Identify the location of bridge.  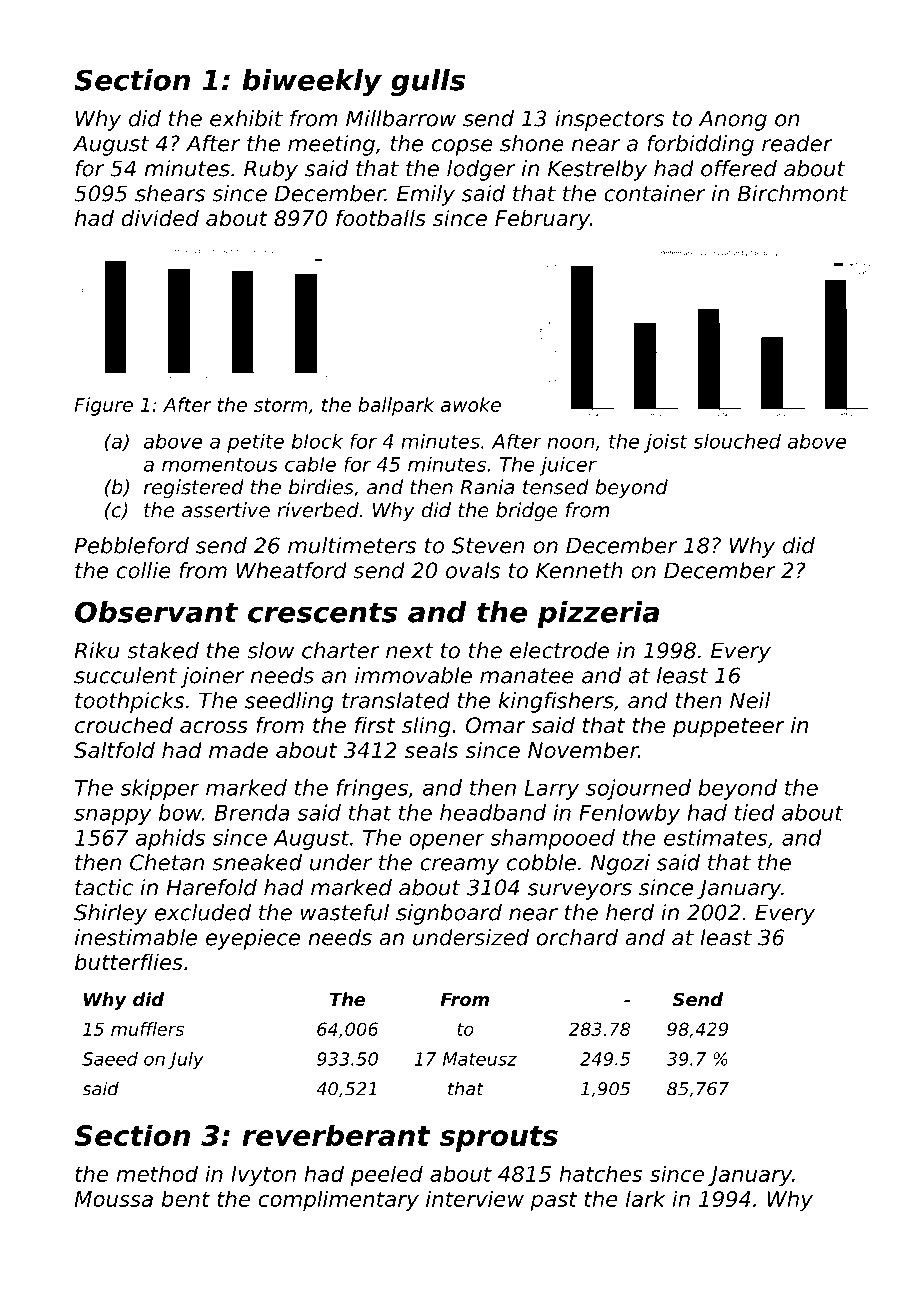
(527, 512).
